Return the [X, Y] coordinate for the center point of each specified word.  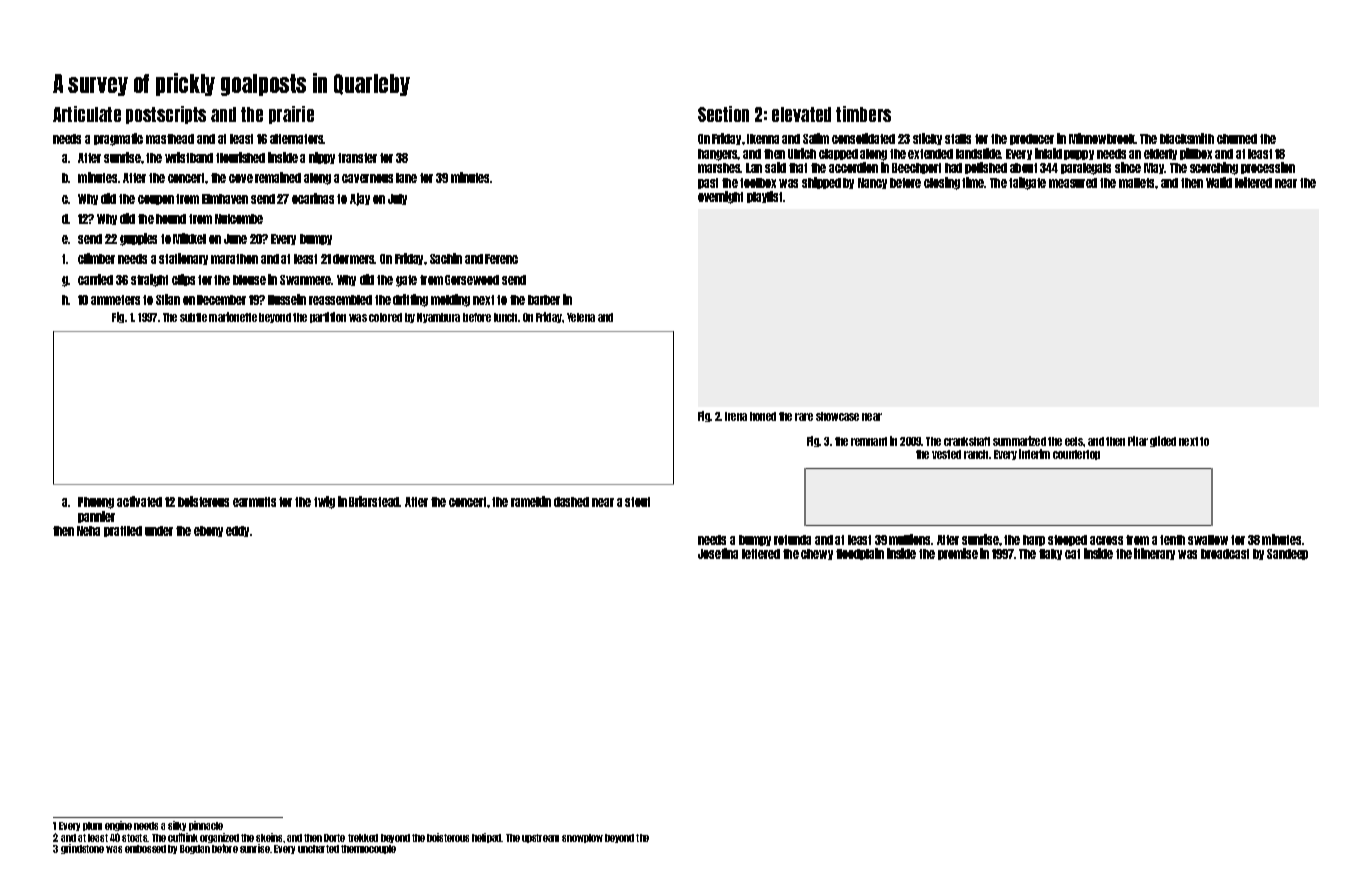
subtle [193, 317]
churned [1237, 139]
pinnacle [206, 826]
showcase [837, 416]
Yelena [581, 317]
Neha [88, 531]
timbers [863, 114]
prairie [291, 115]
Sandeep [1287, 554]
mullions [910, 539]
